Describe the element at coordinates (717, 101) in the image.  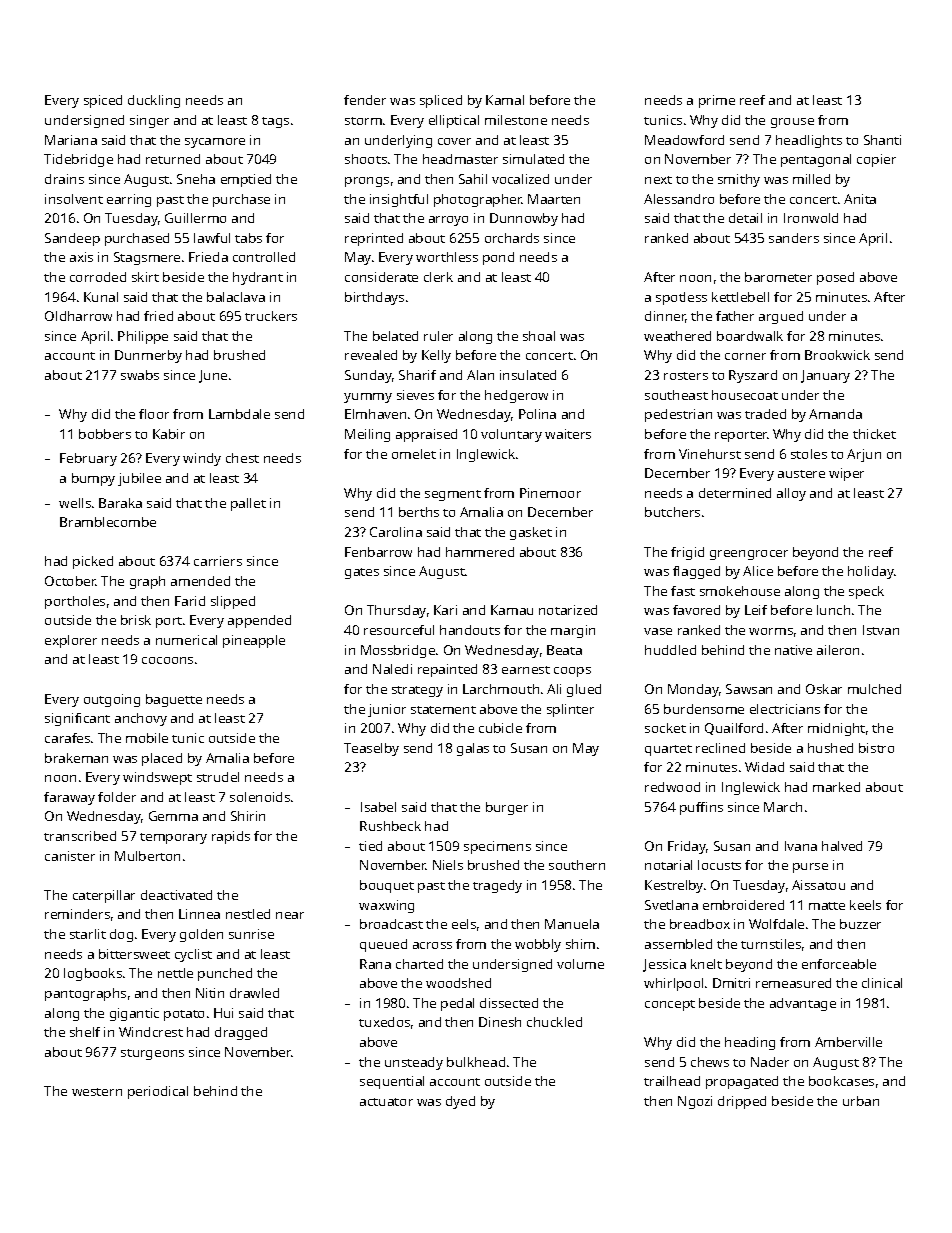
I see `prime` at that location.
